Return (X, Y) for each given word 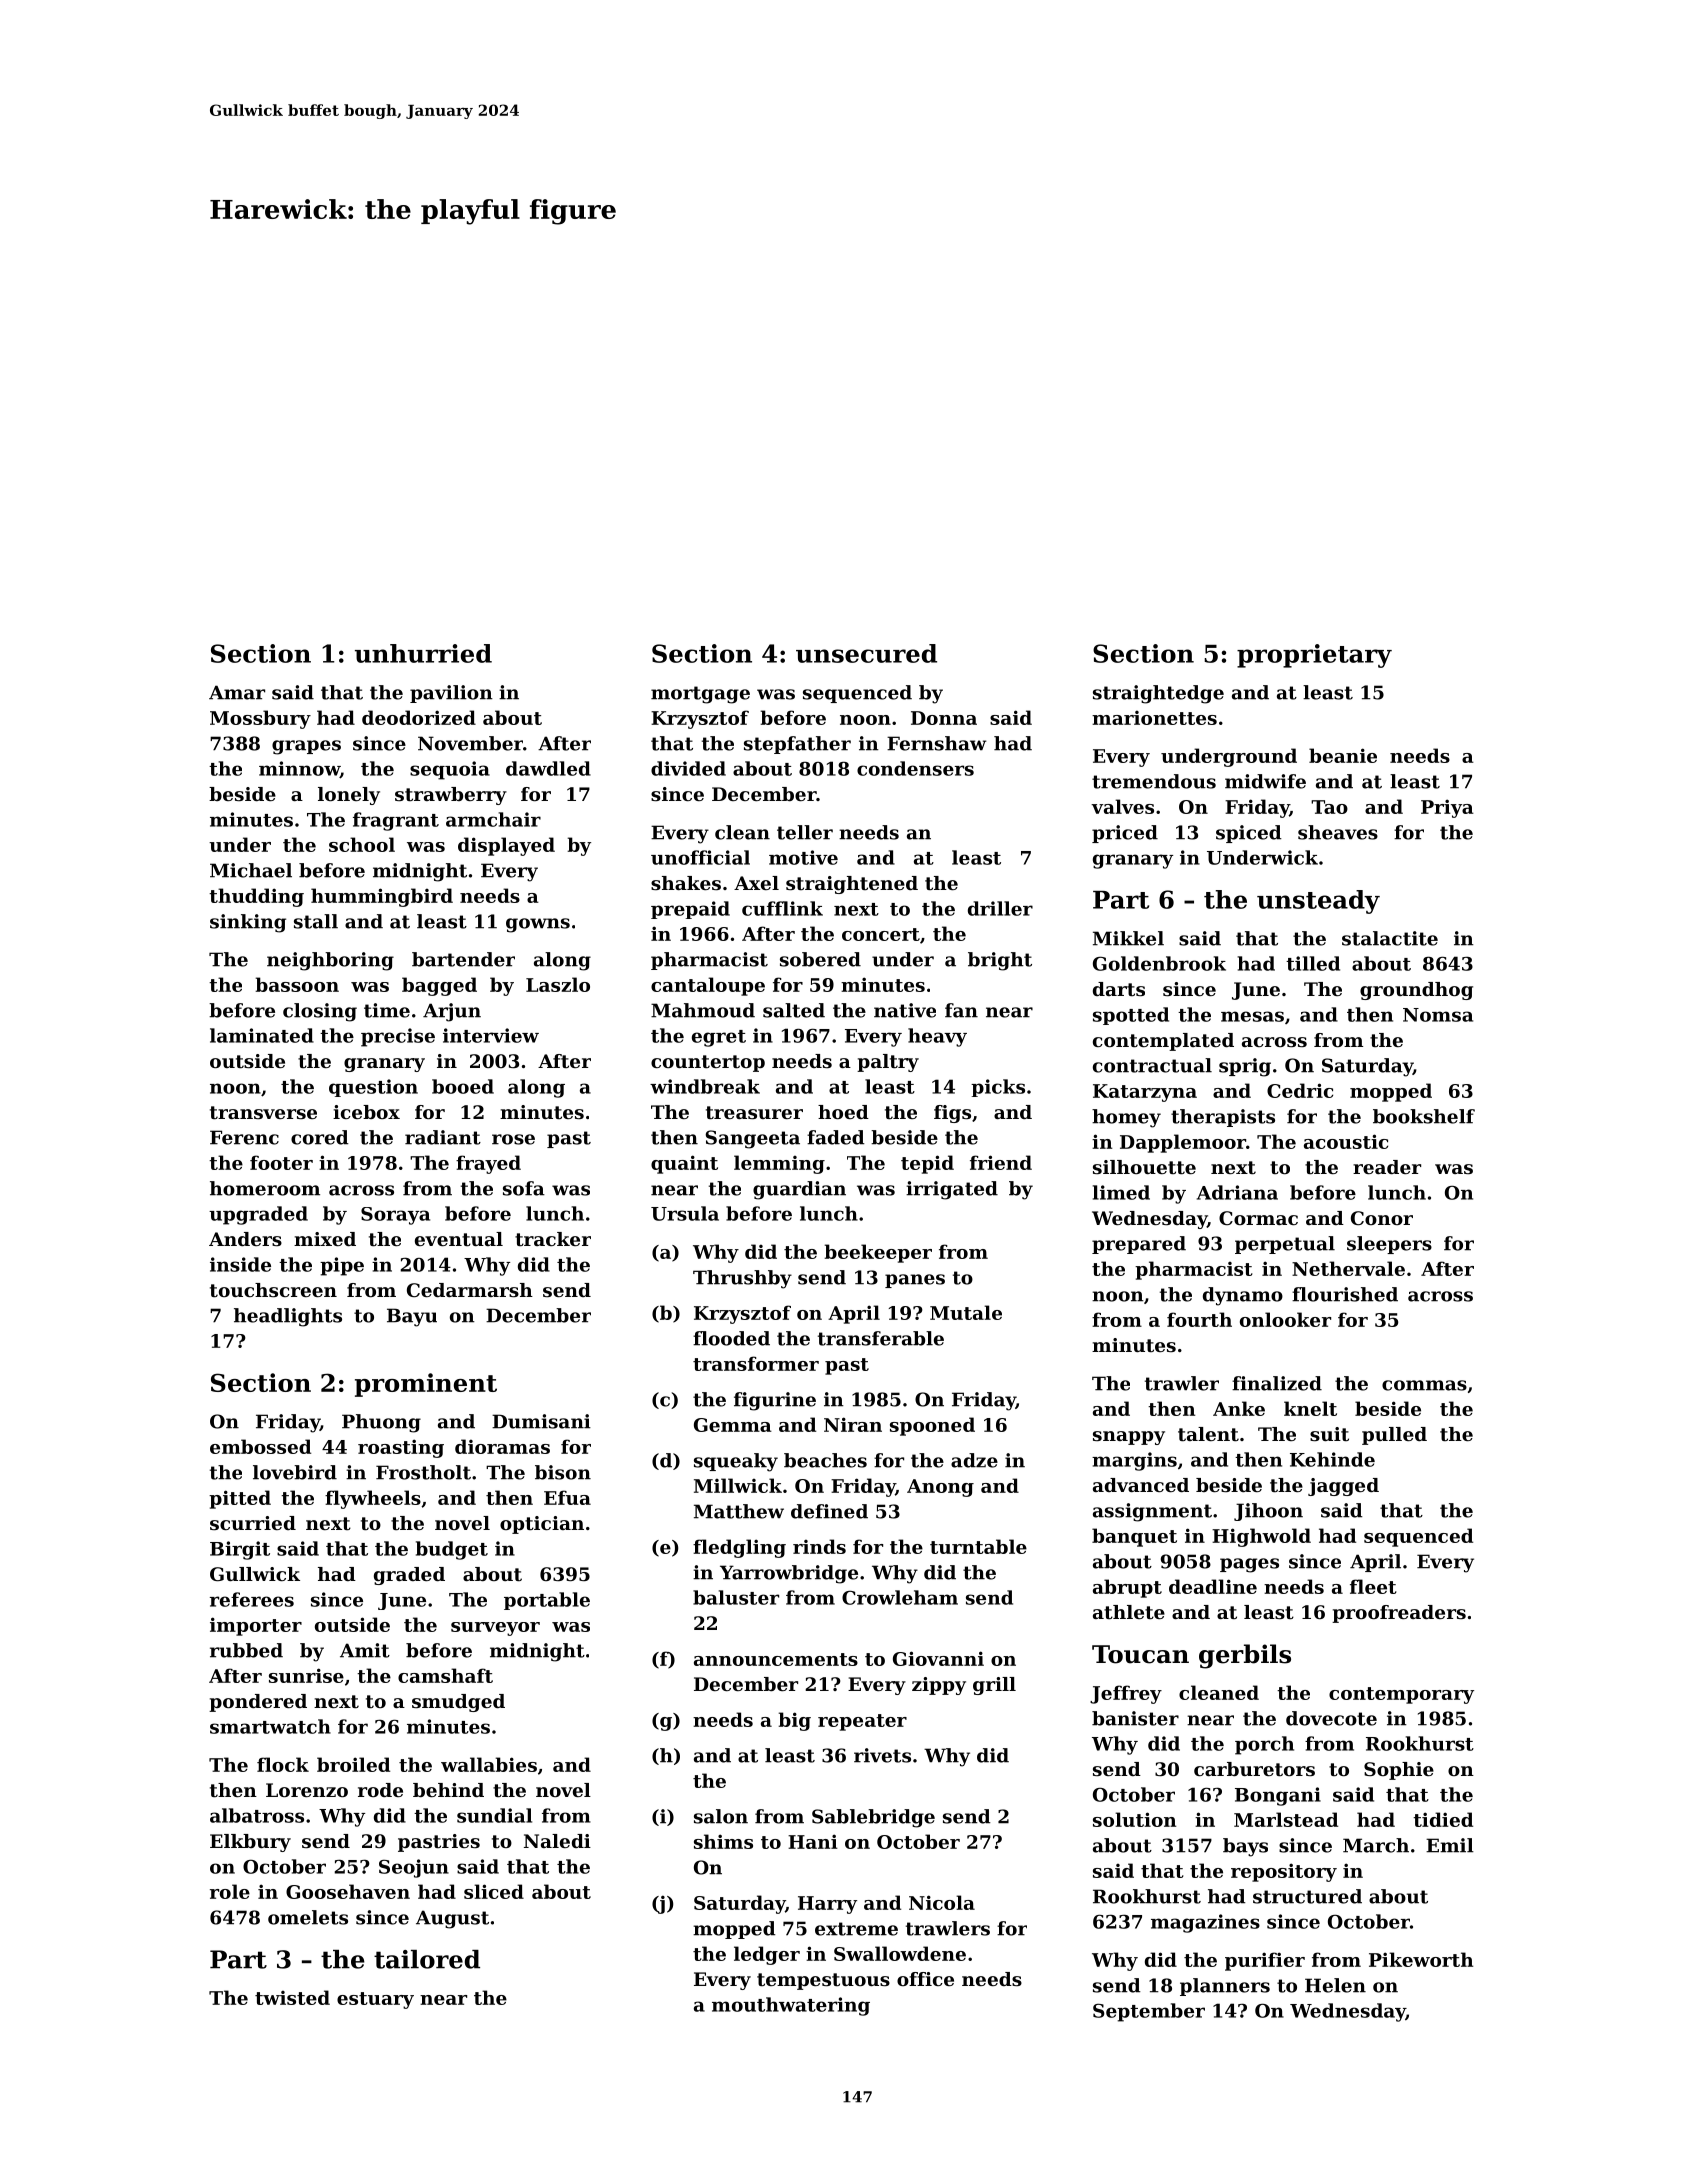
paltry (888, 1063)
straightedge (1158, 694)
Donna (944, 718)
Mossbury (260, 719)
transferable (881, 1338)
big (795, 1721)
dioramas (502, 1446)
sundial (494, 1815)
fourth (1199, 1319)
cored (320, 1137)
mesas (1252, 1016)
